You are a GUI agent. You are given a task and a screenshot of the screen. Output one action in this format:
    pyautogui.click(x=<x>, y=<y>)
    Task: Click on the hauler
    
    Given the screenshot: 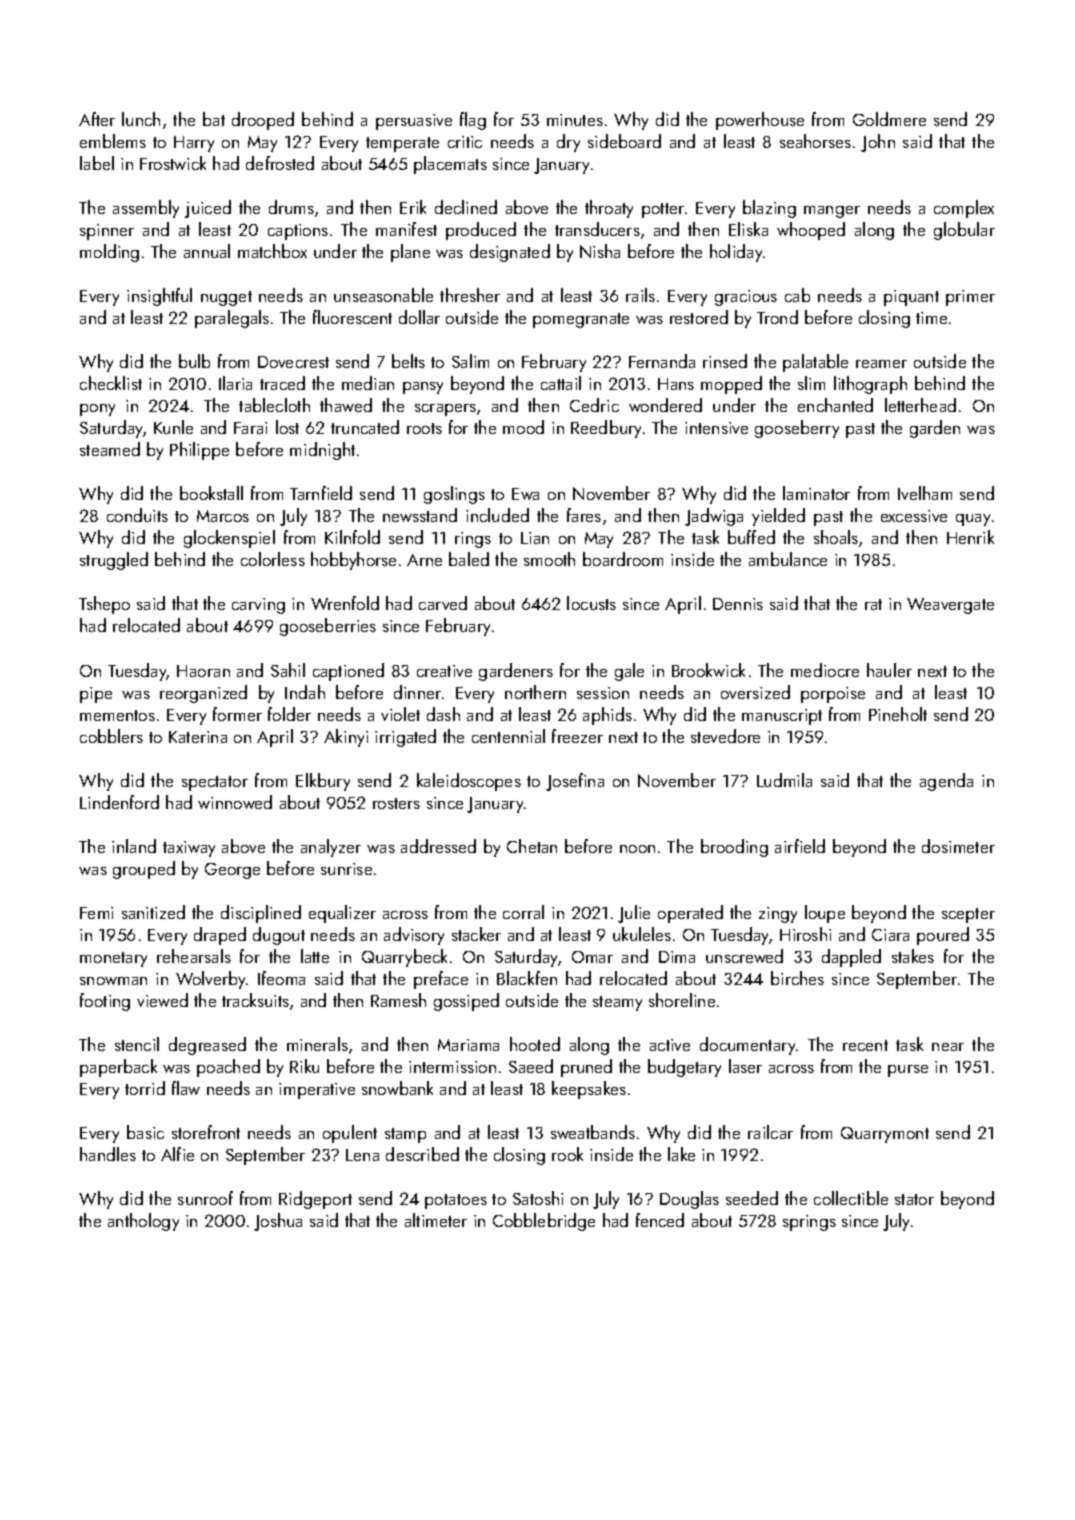 What is the action you would take?
    pyautogui.click(x=889, y=670)
